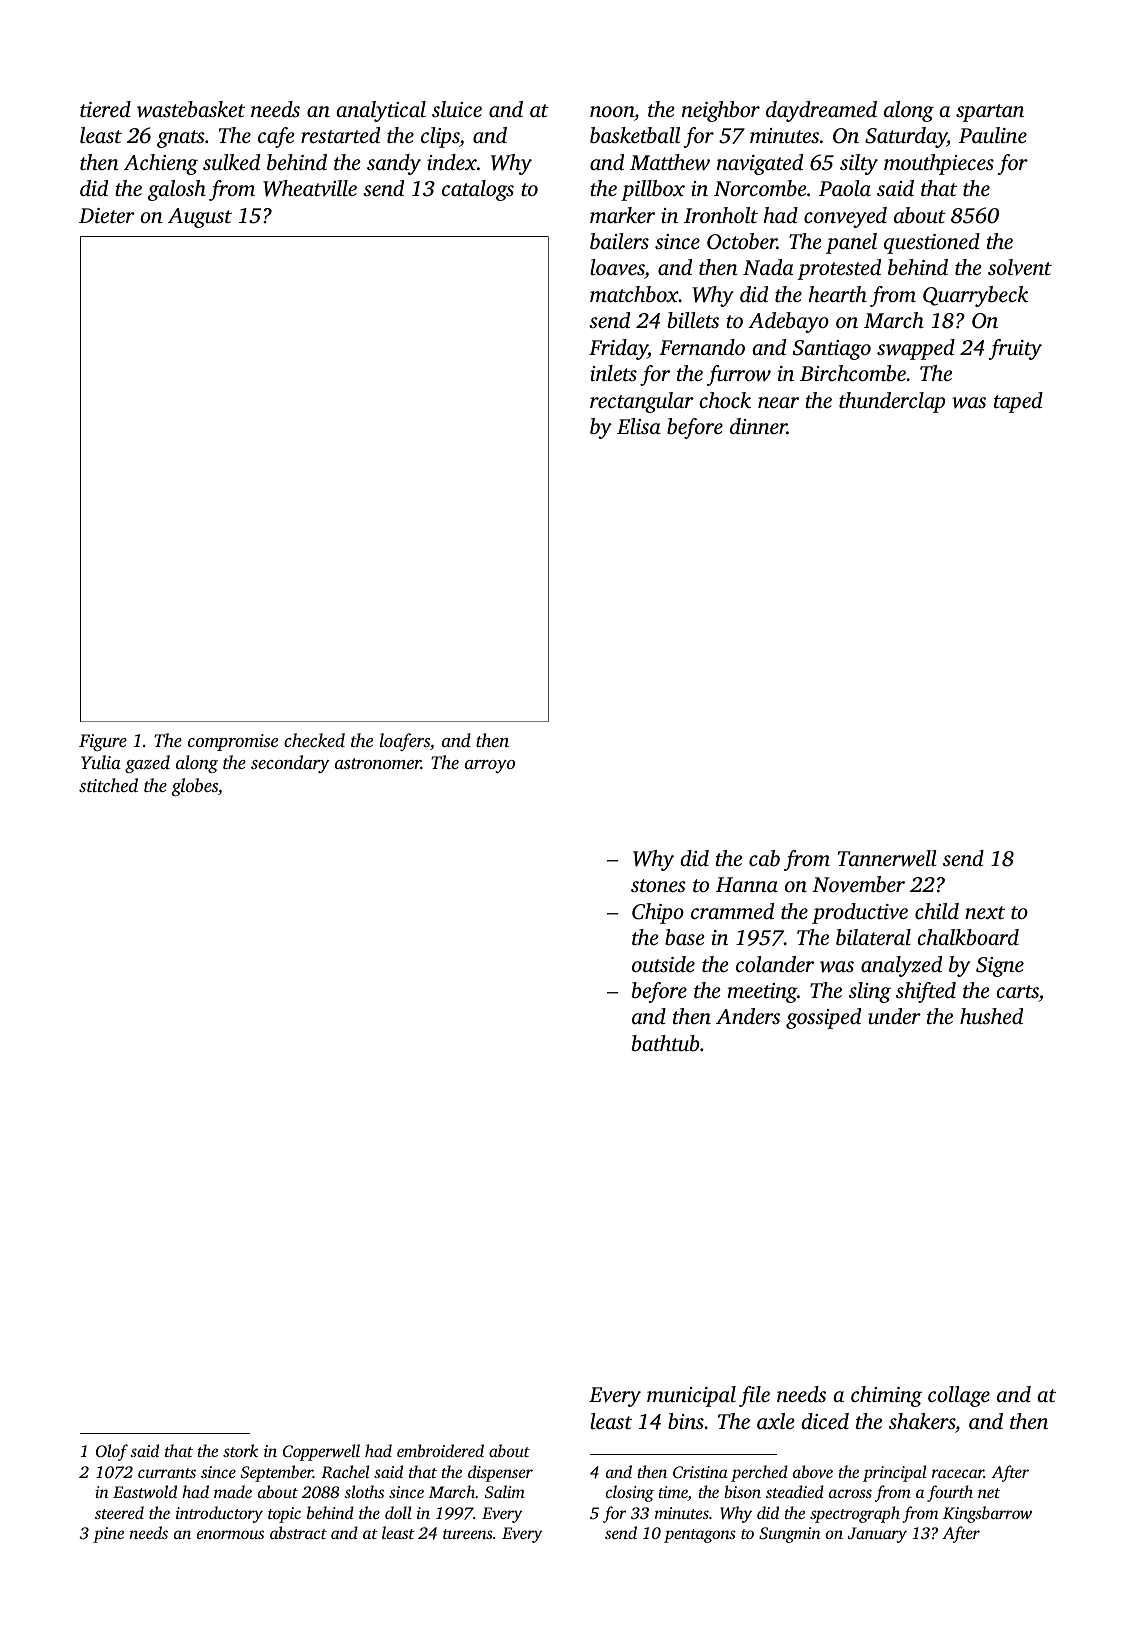  I want to click on municipal, so click(691, 1396).
